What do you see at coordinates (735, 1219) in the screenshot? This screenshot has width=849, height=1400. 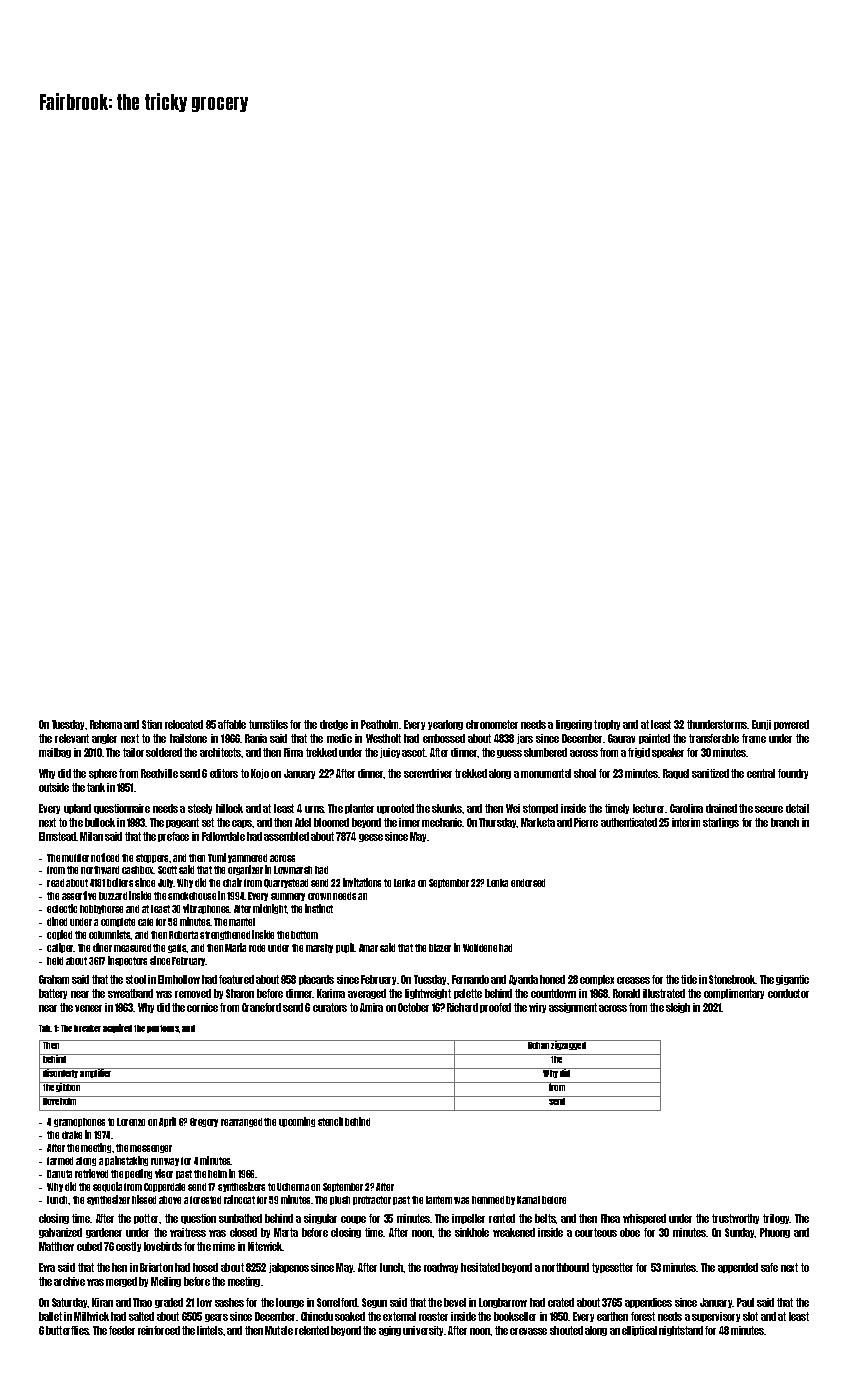 I see `trustworthy` at bounding box center [735, 1219].
